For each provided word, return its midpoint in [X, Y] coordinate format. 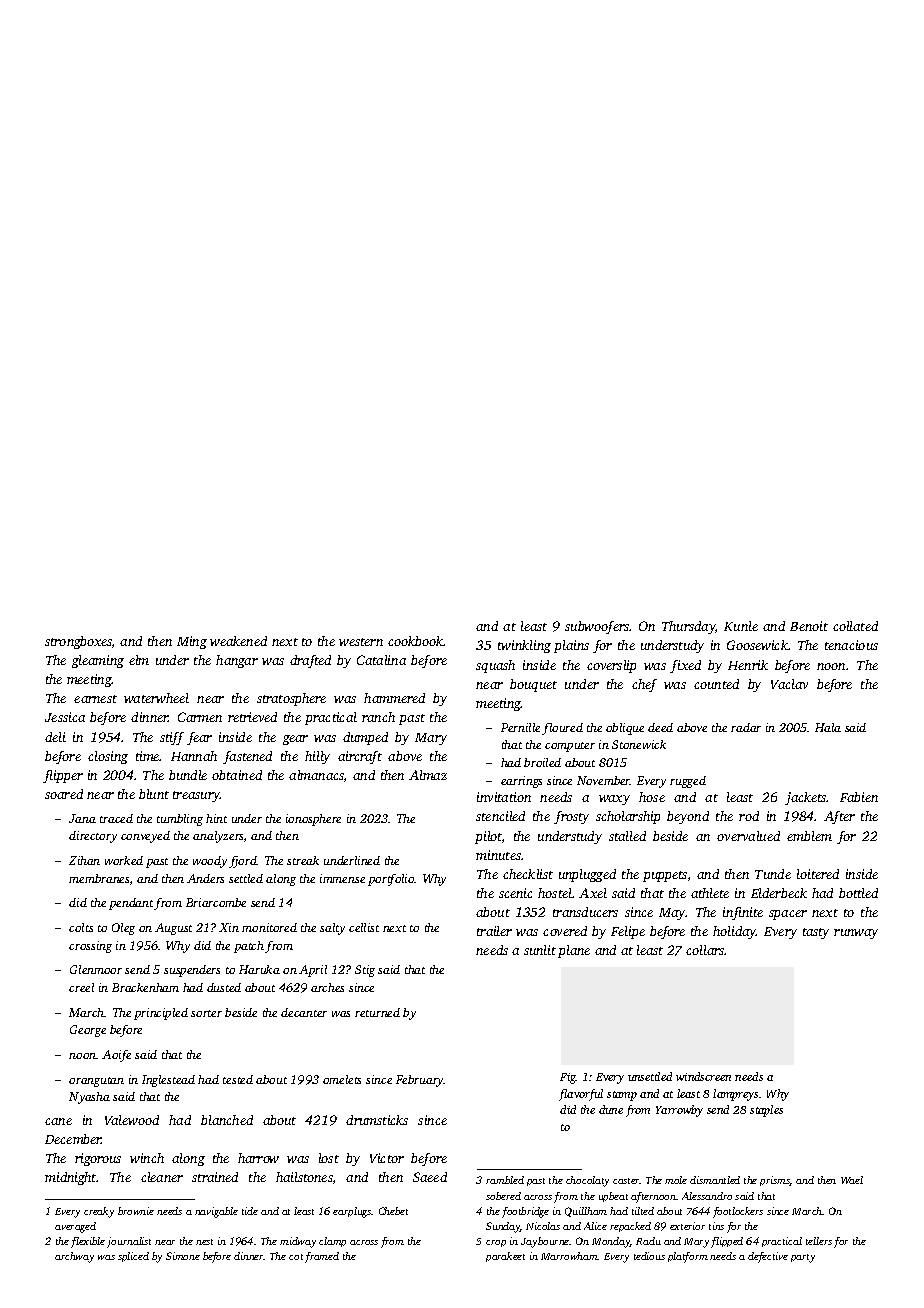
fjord [243, 862]
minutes [498, 855]
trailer [494, 931]
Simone [183, 1256]
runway [856, 934]
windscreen [703, 1076]
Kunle [741, 626]
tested [238, 1079]
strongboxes [78, 642]
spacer [788, 915]
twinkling [524, 646]
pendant [132, 904]
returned [377, 1012]
